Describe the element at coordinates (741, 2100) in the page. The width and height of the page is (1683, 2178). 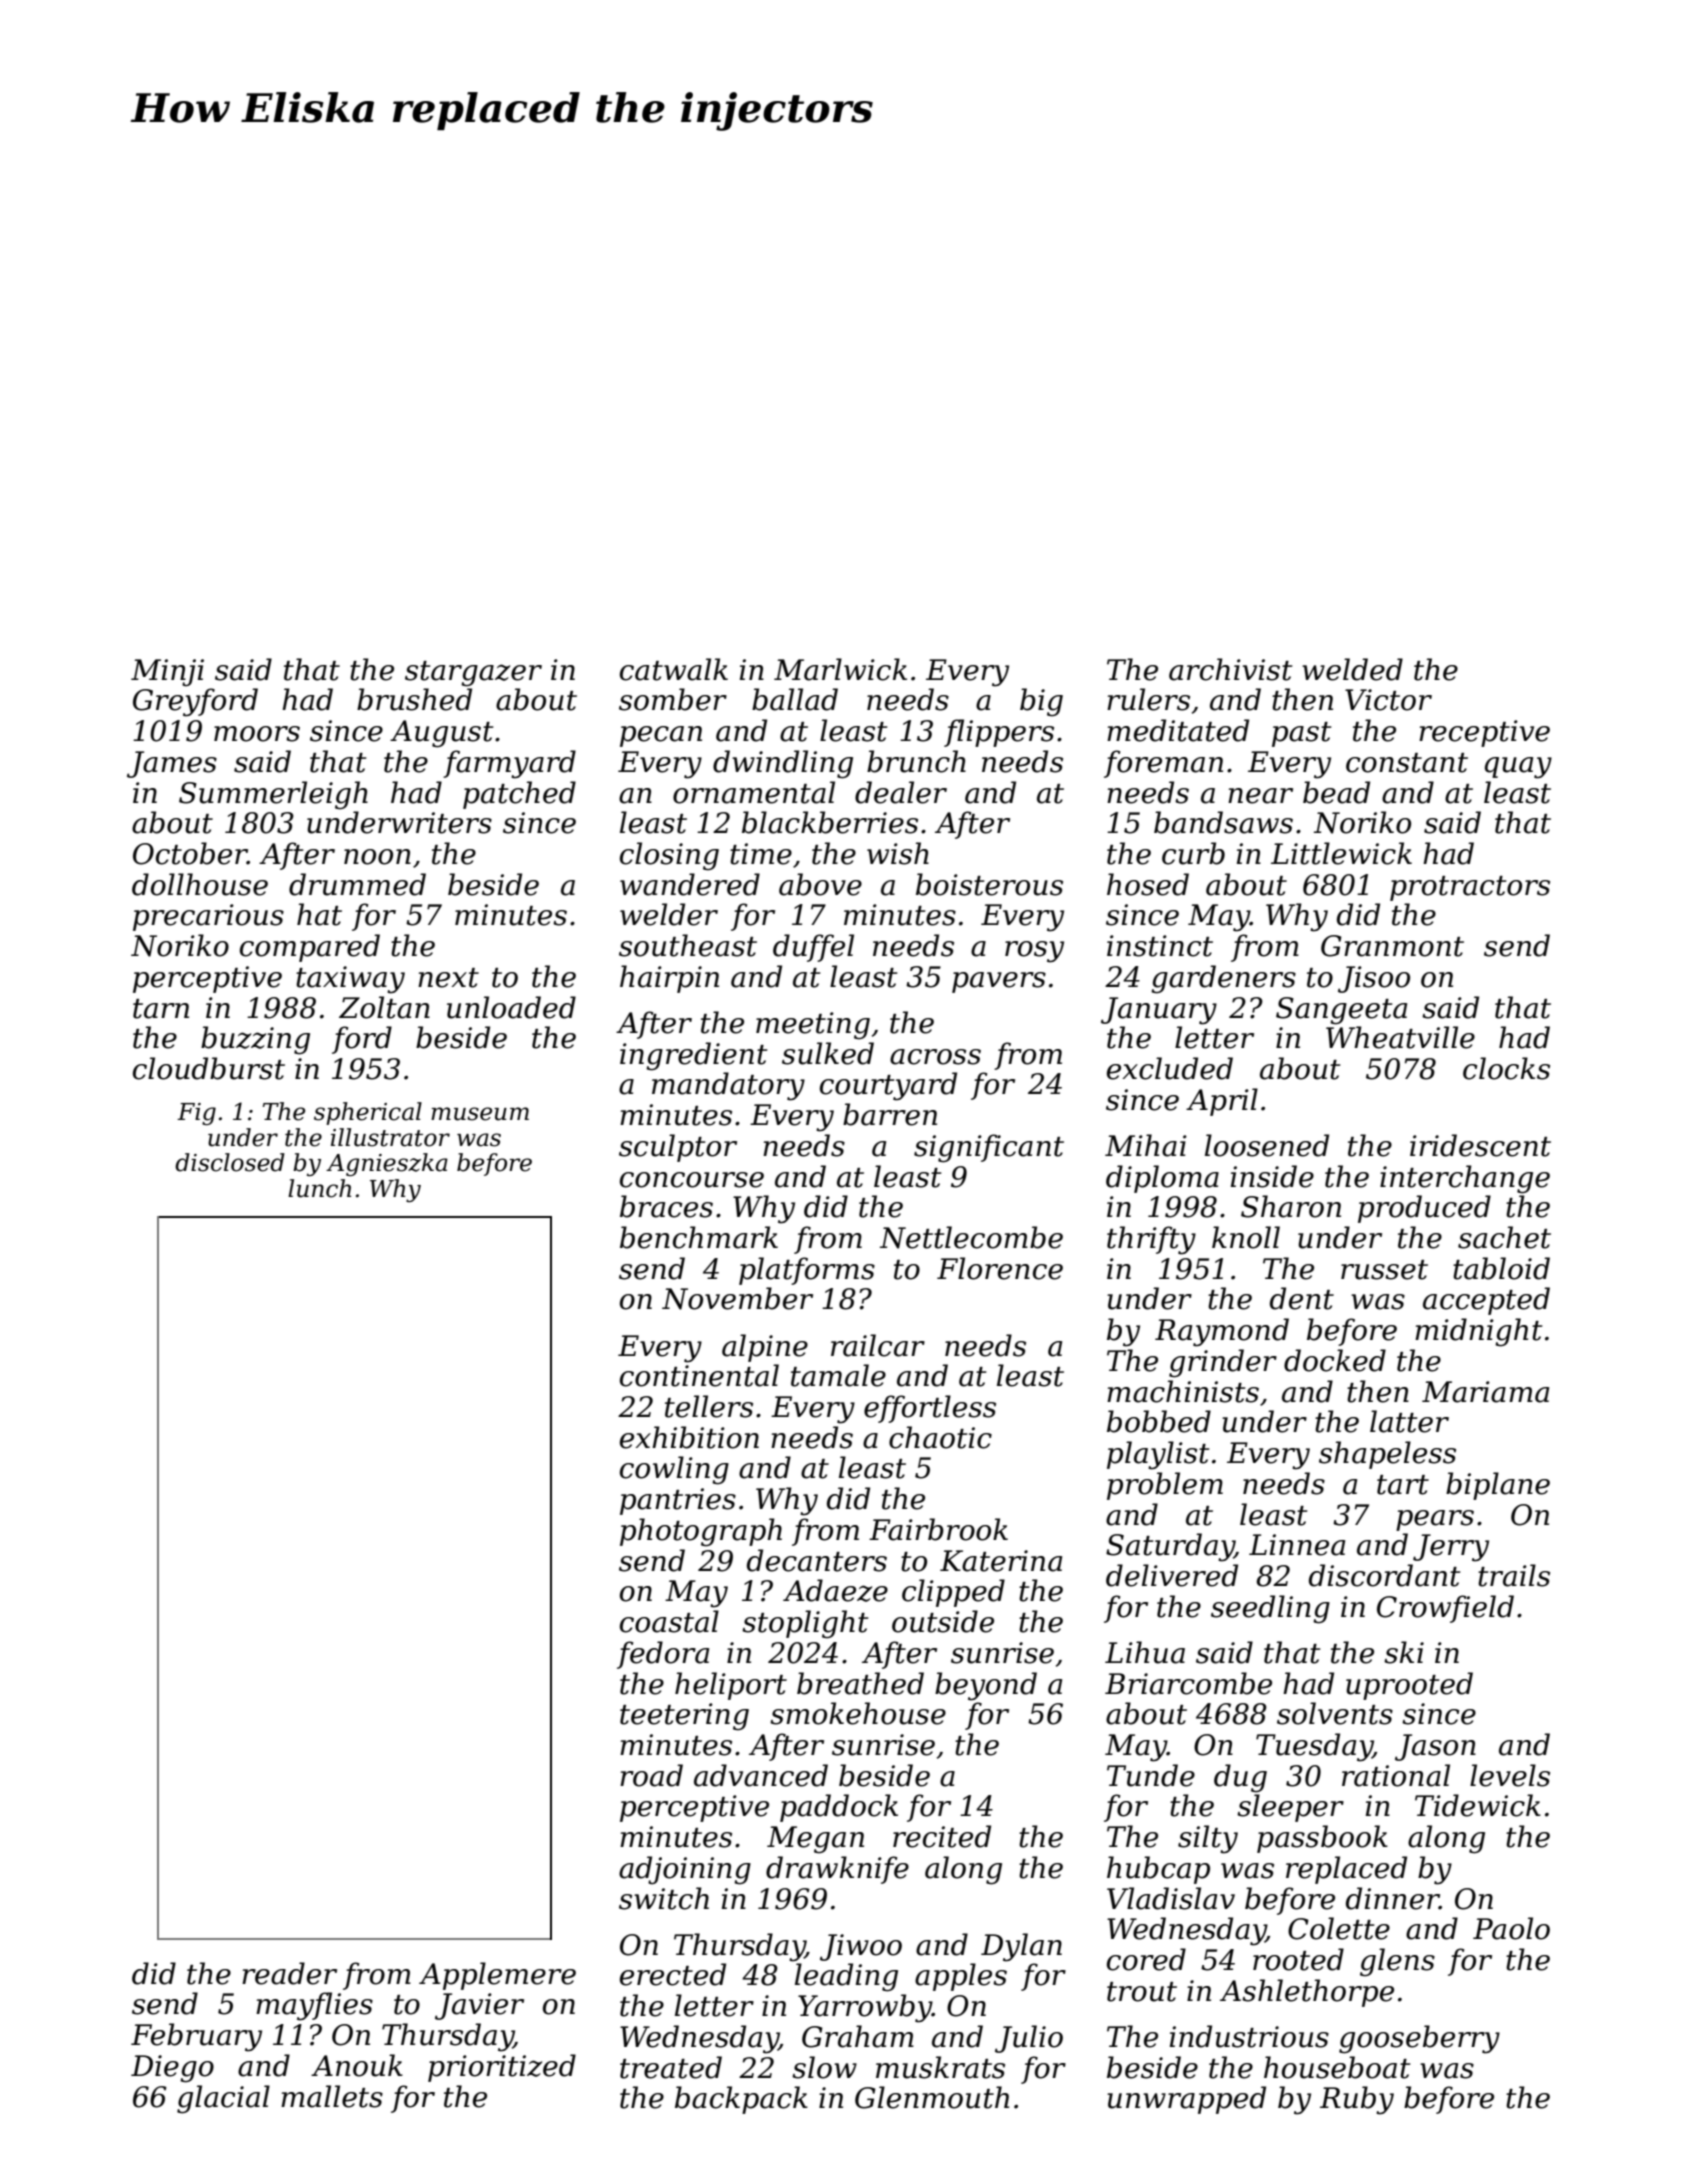
I see `backpack` at that location.
